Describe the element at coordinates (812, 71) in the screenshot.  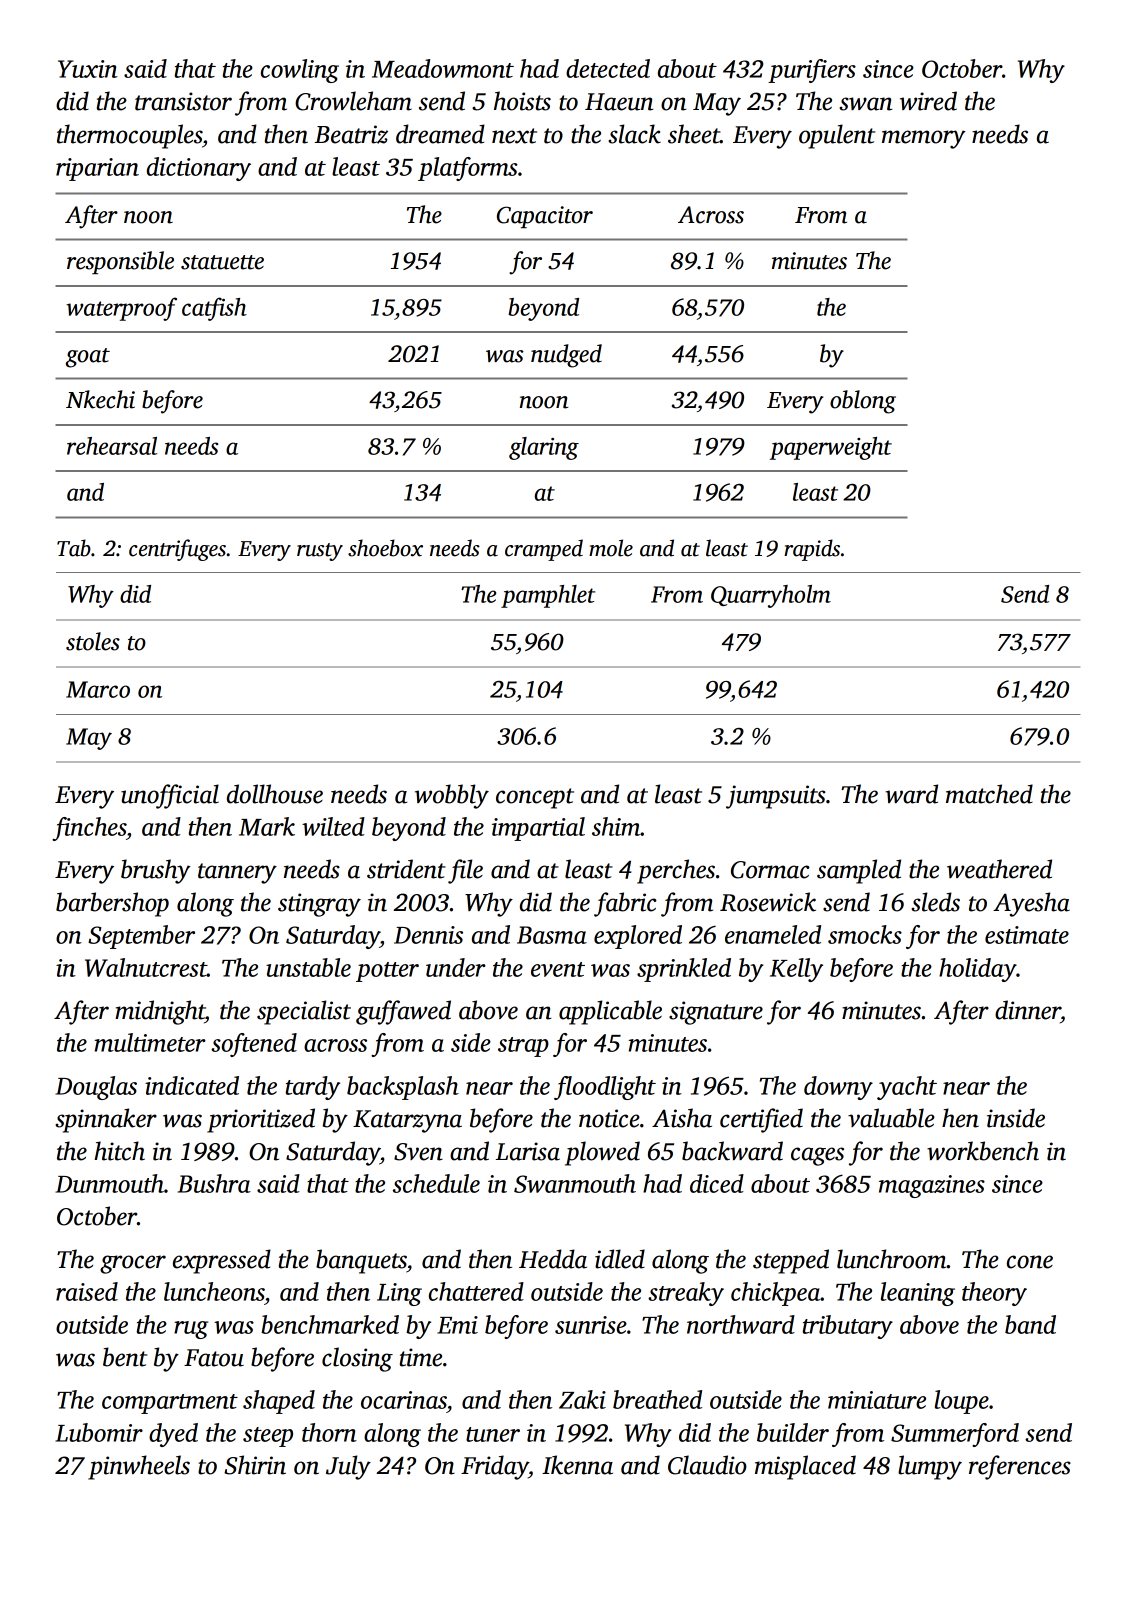
I see `purifiers` at that location.
